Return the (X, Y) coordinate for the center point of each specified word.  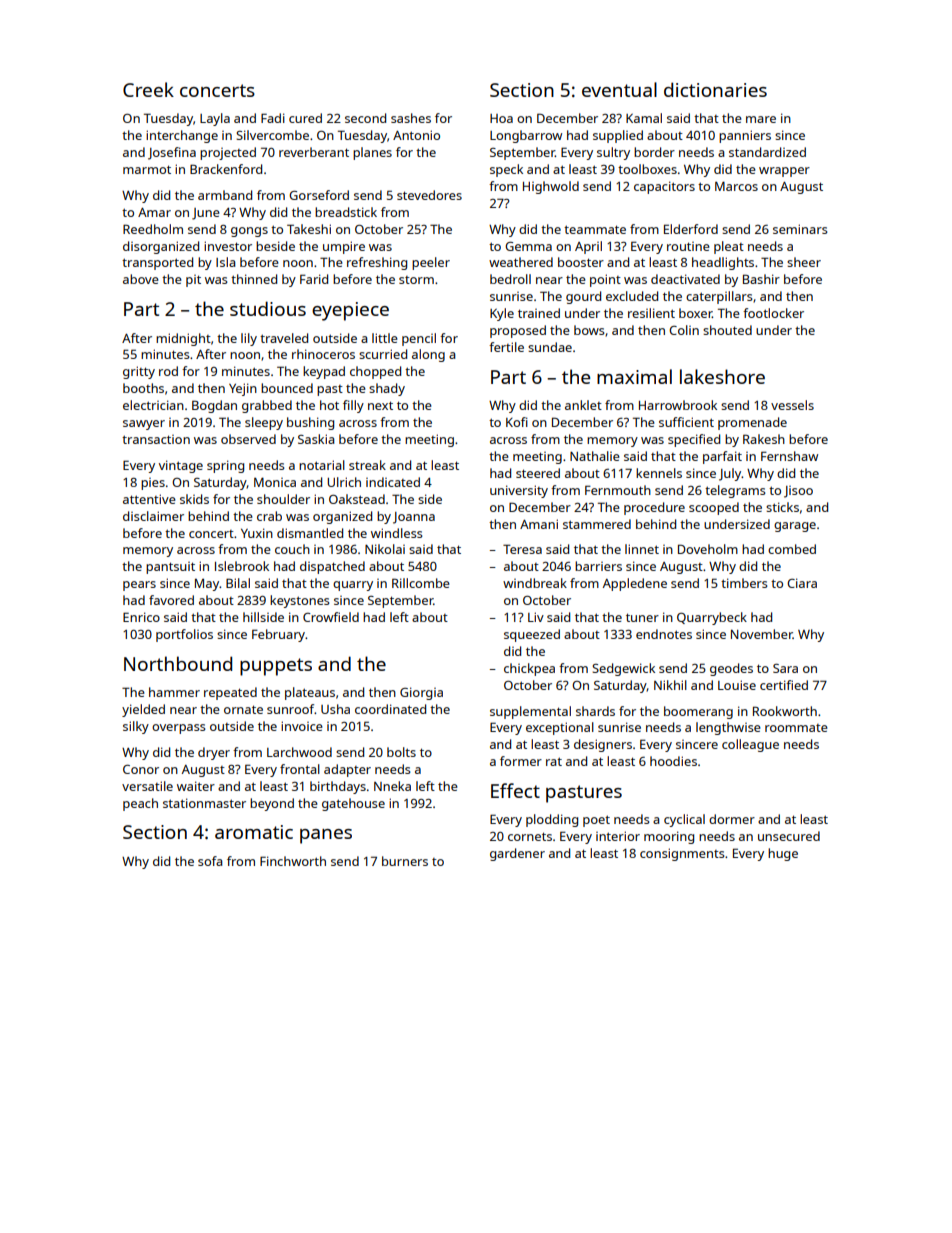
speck (506, 170)
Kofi (517, 422)
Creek (148, 89)
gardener (517, 854)
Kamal (644, 118)
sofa (210, 861)
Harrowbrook (678, 405)
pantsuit (170, 568)
